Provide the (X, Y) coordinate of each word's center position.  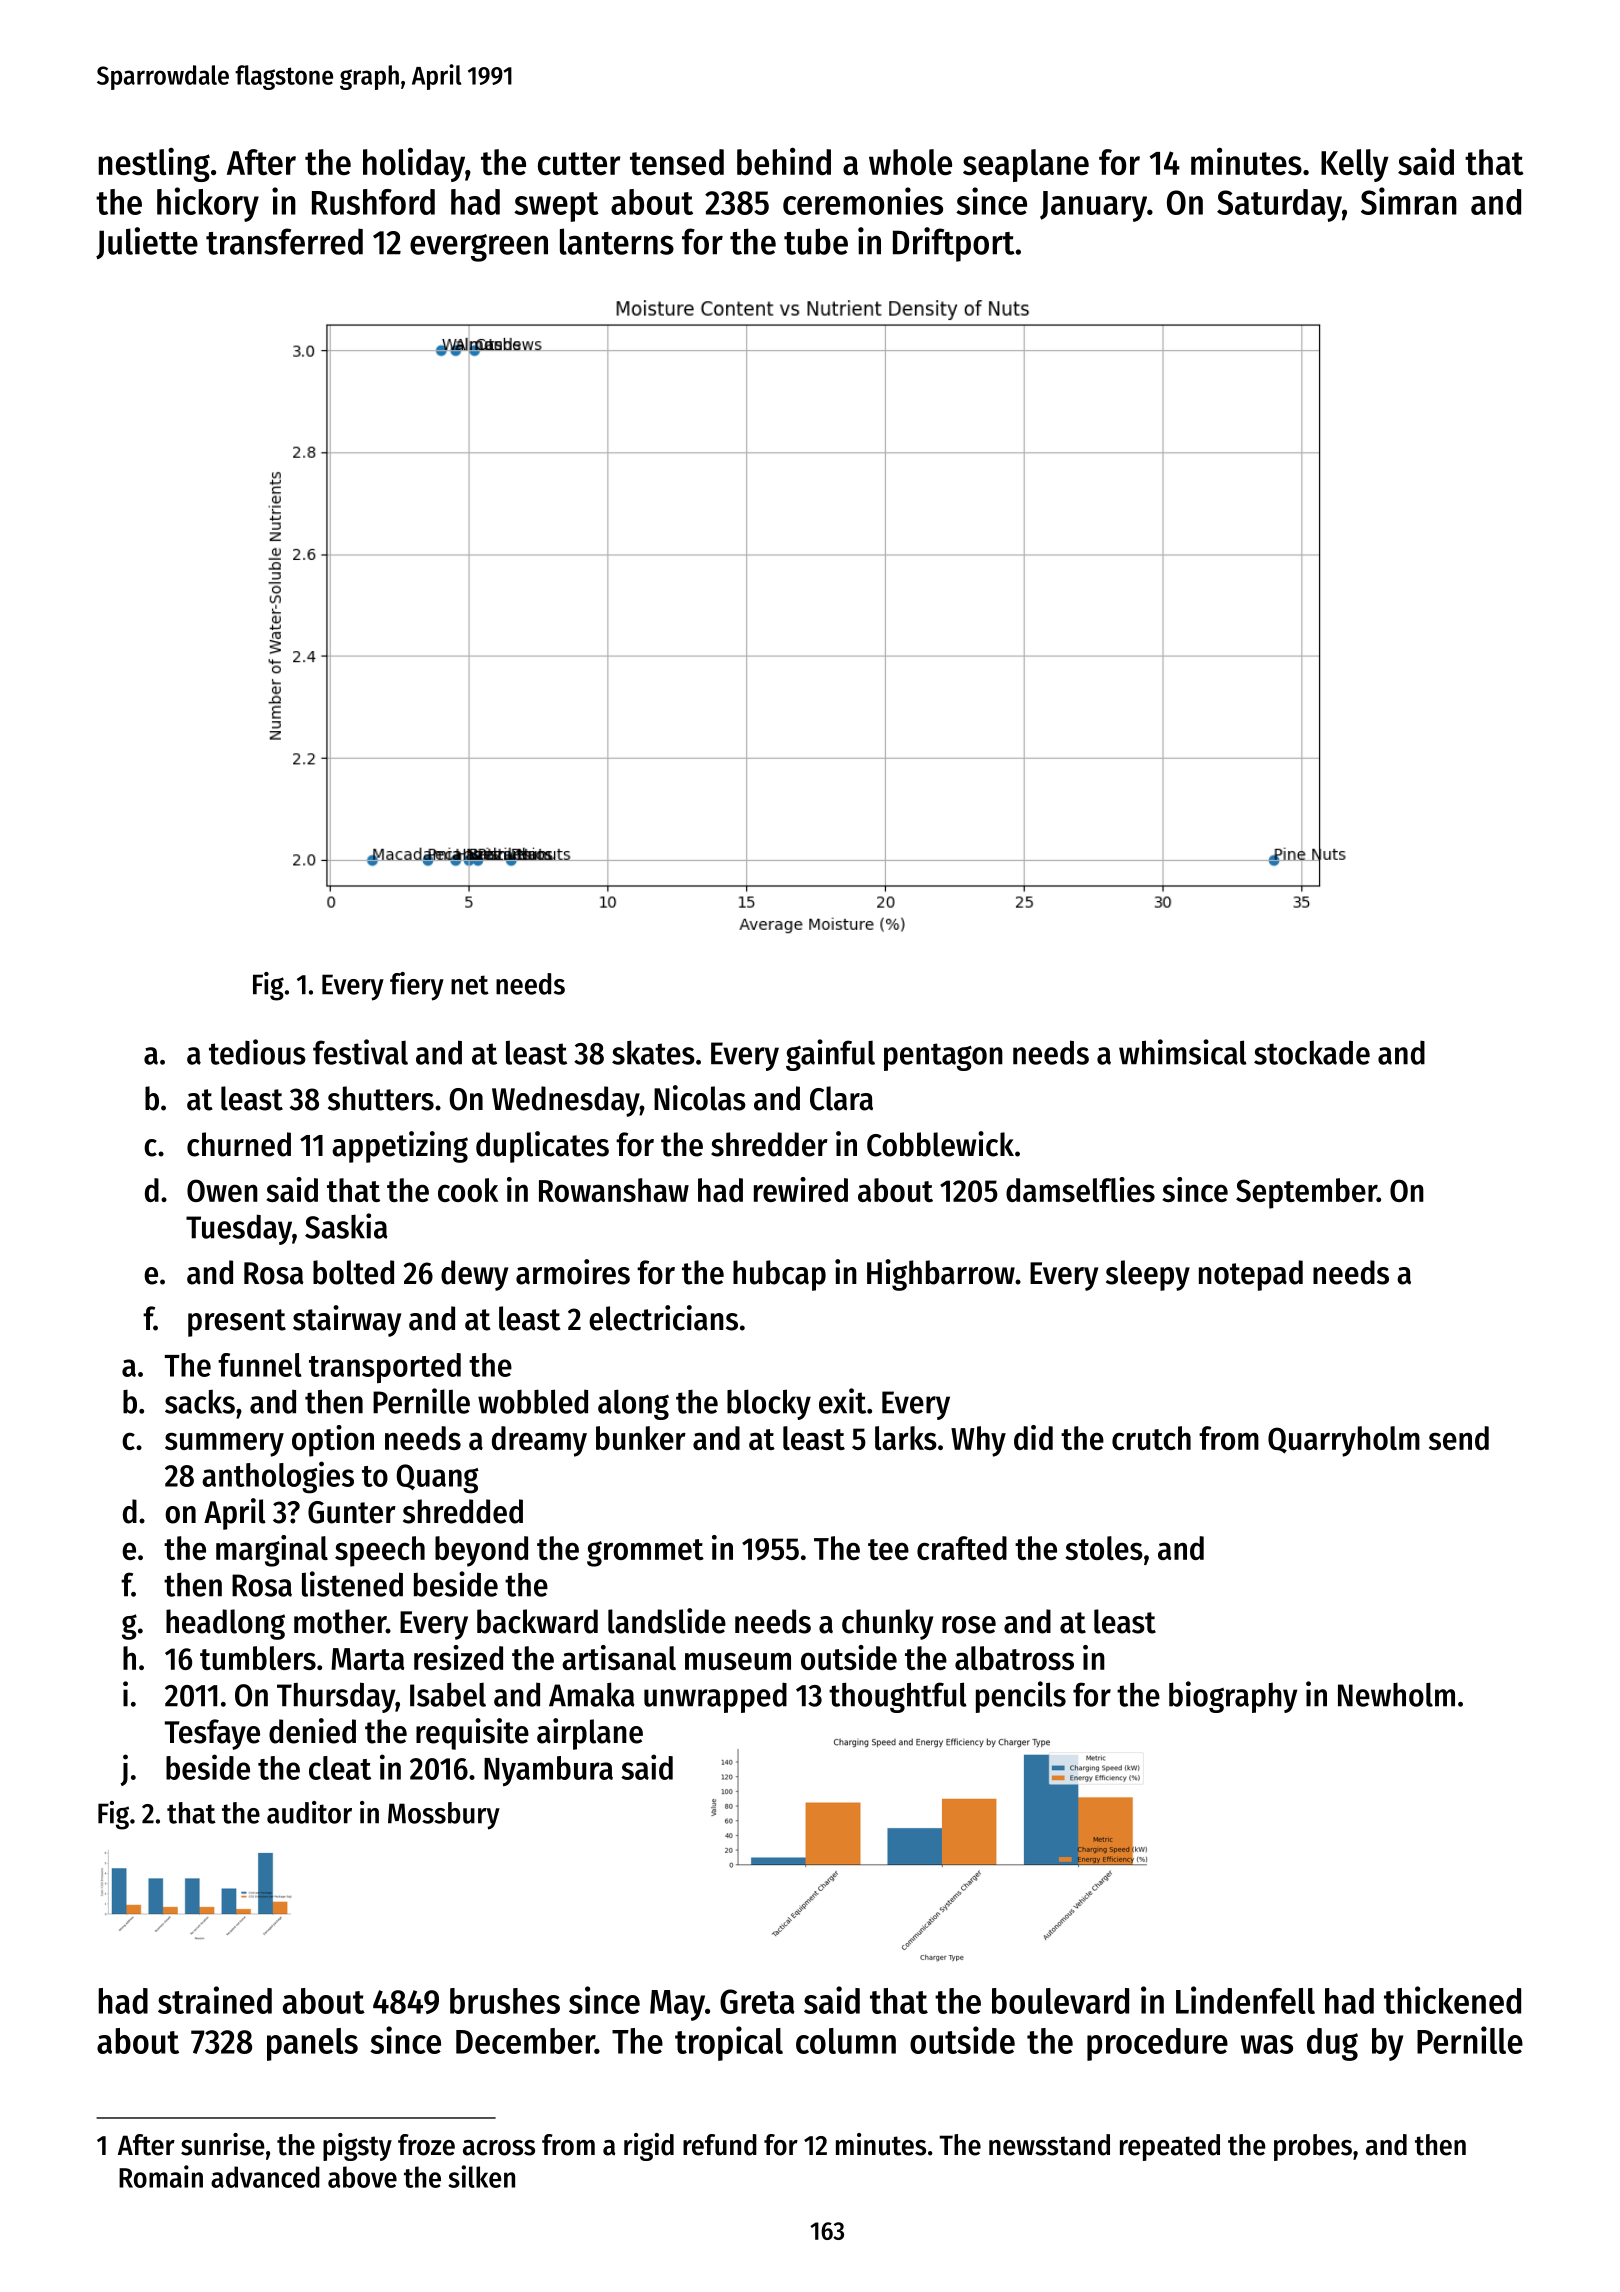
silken (481, 2176)
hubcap (779, 1275)
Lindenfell (1245, 2000)
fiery (417, 986)
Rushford (373, 202)
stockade (1312, 1052)
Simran (1409, 201)
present (237, 1323)
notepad (1251, 1275)
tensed (677, 162)
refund (720, 2145)
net (470, 985)
